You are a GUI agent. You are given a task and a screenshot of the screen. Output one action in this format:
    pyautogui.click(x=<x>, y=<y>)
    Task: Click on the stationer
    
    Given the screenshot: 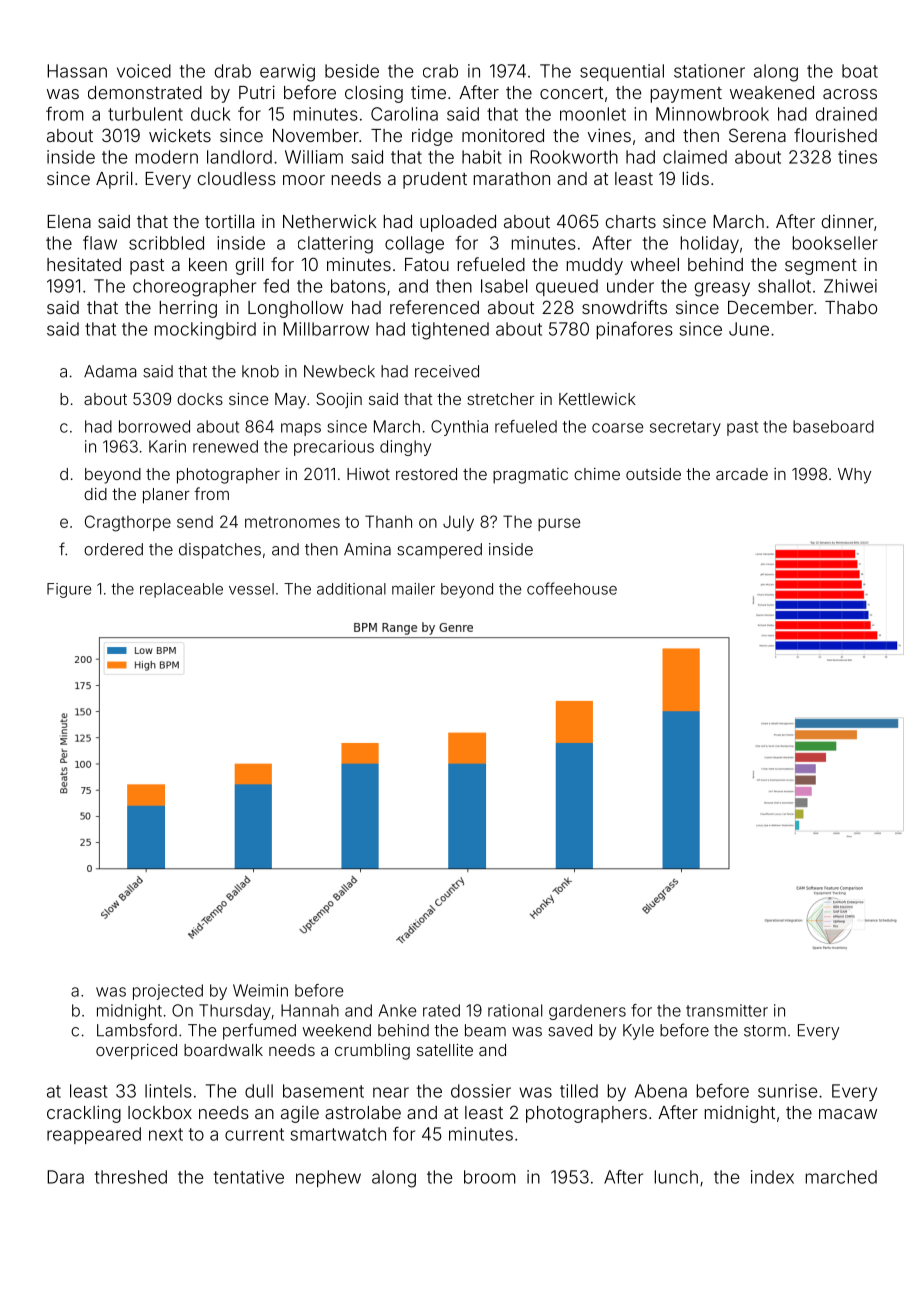 What is the action you would take?
    pyautogui.click(x=709, y=71)
